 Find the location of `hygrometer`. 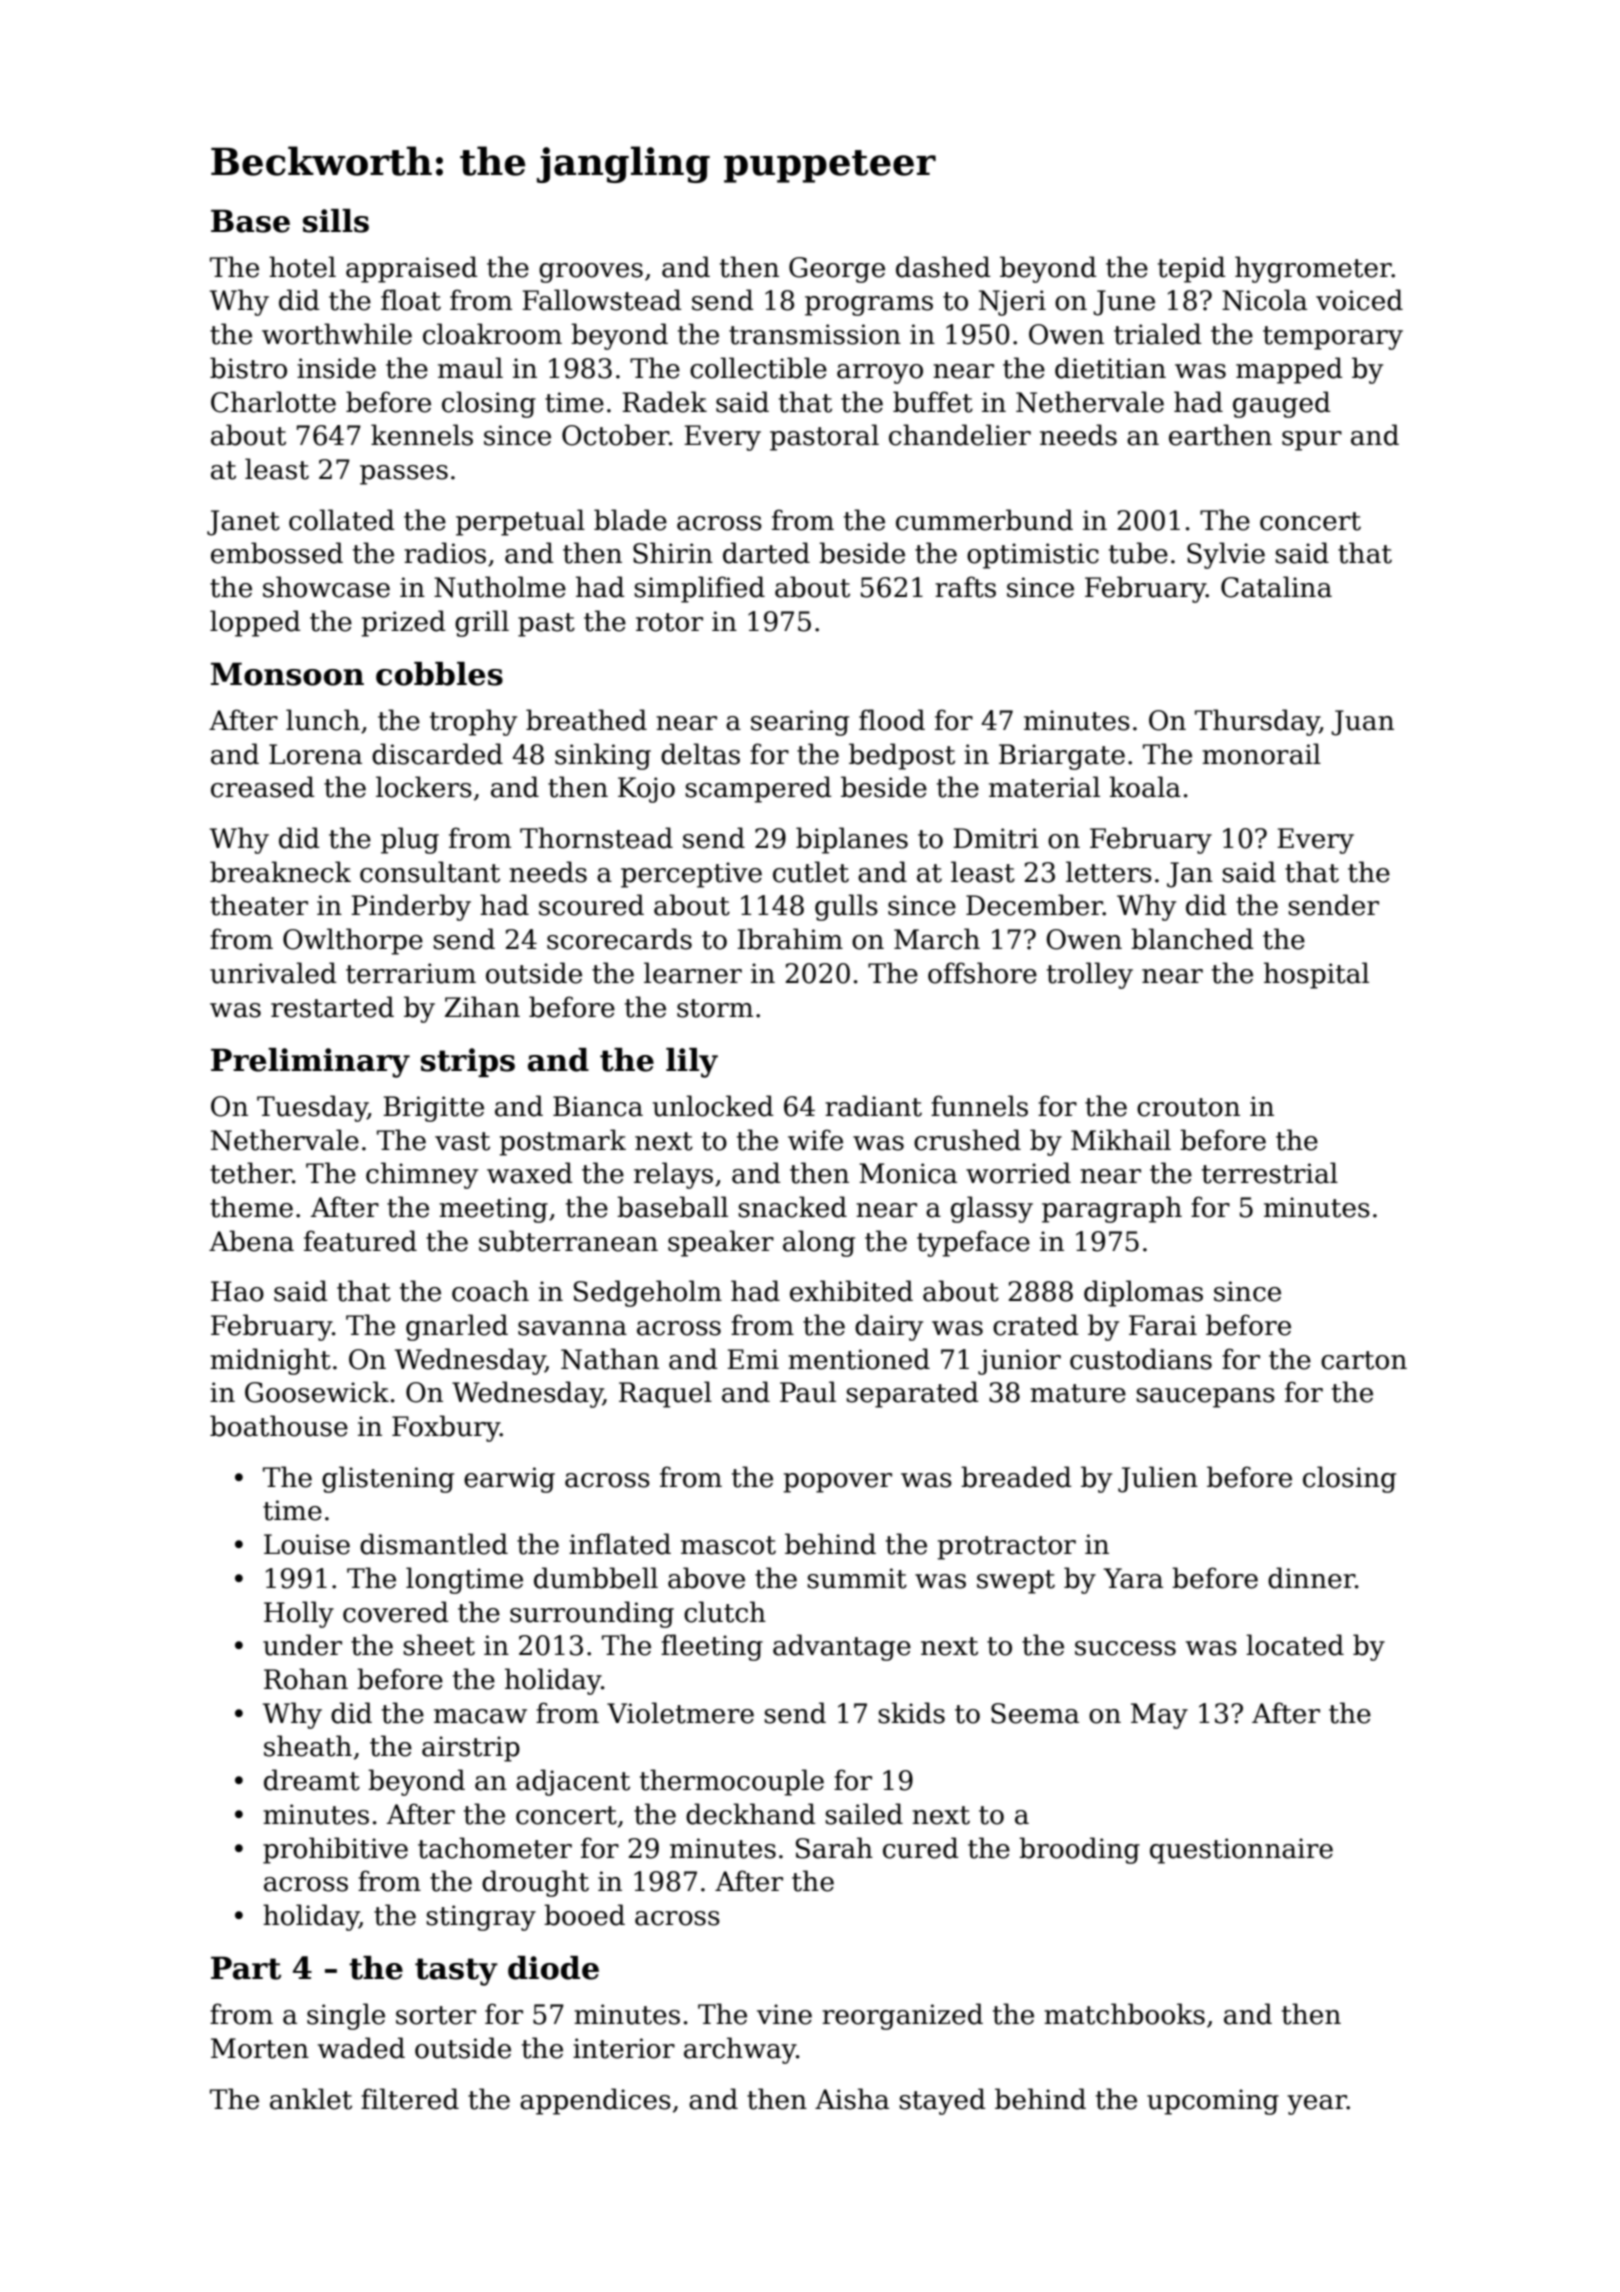

hygrometer is located at coordinates (1313, 269).
